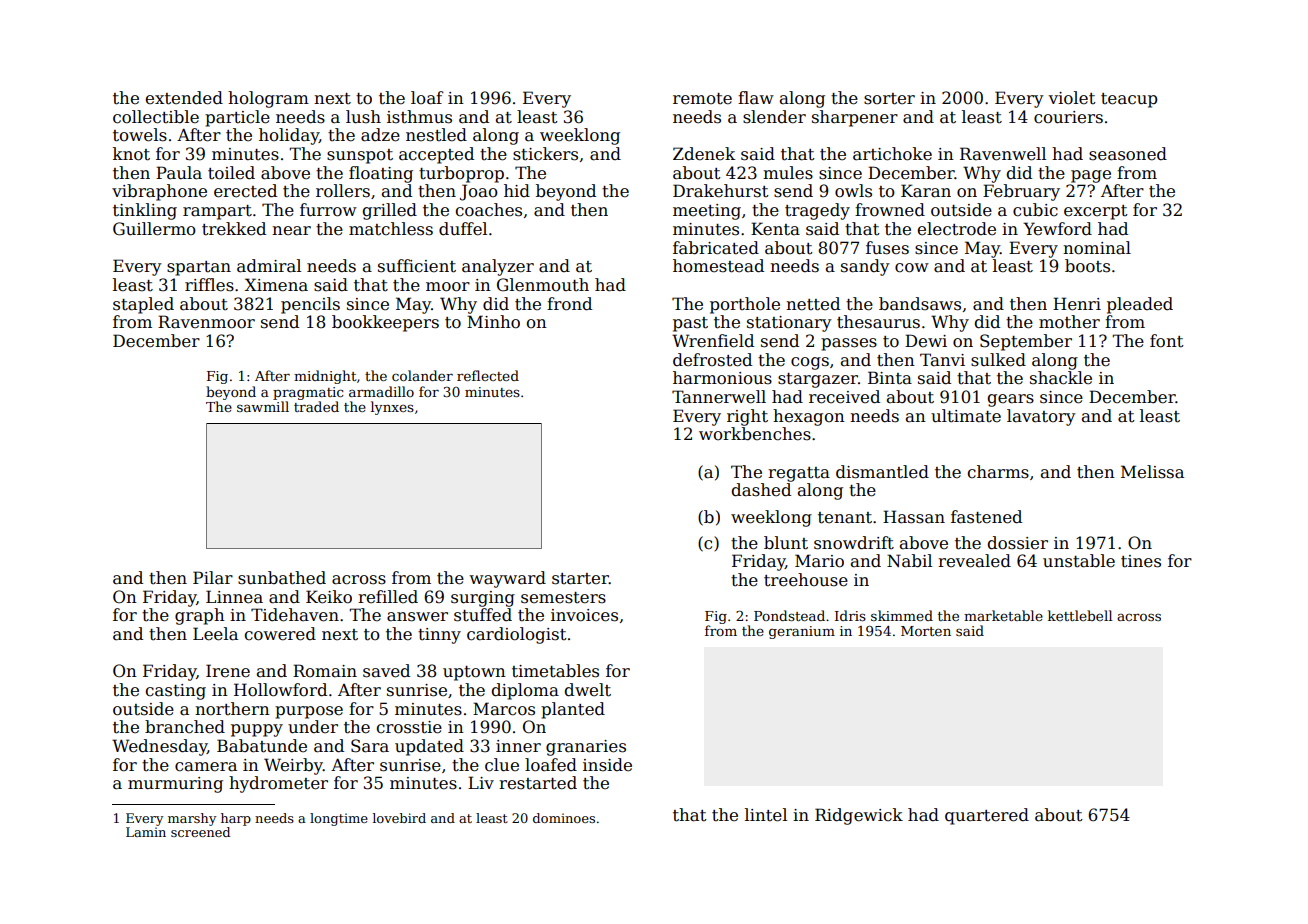  I want to click on pleaded, so click(1140, 305).
